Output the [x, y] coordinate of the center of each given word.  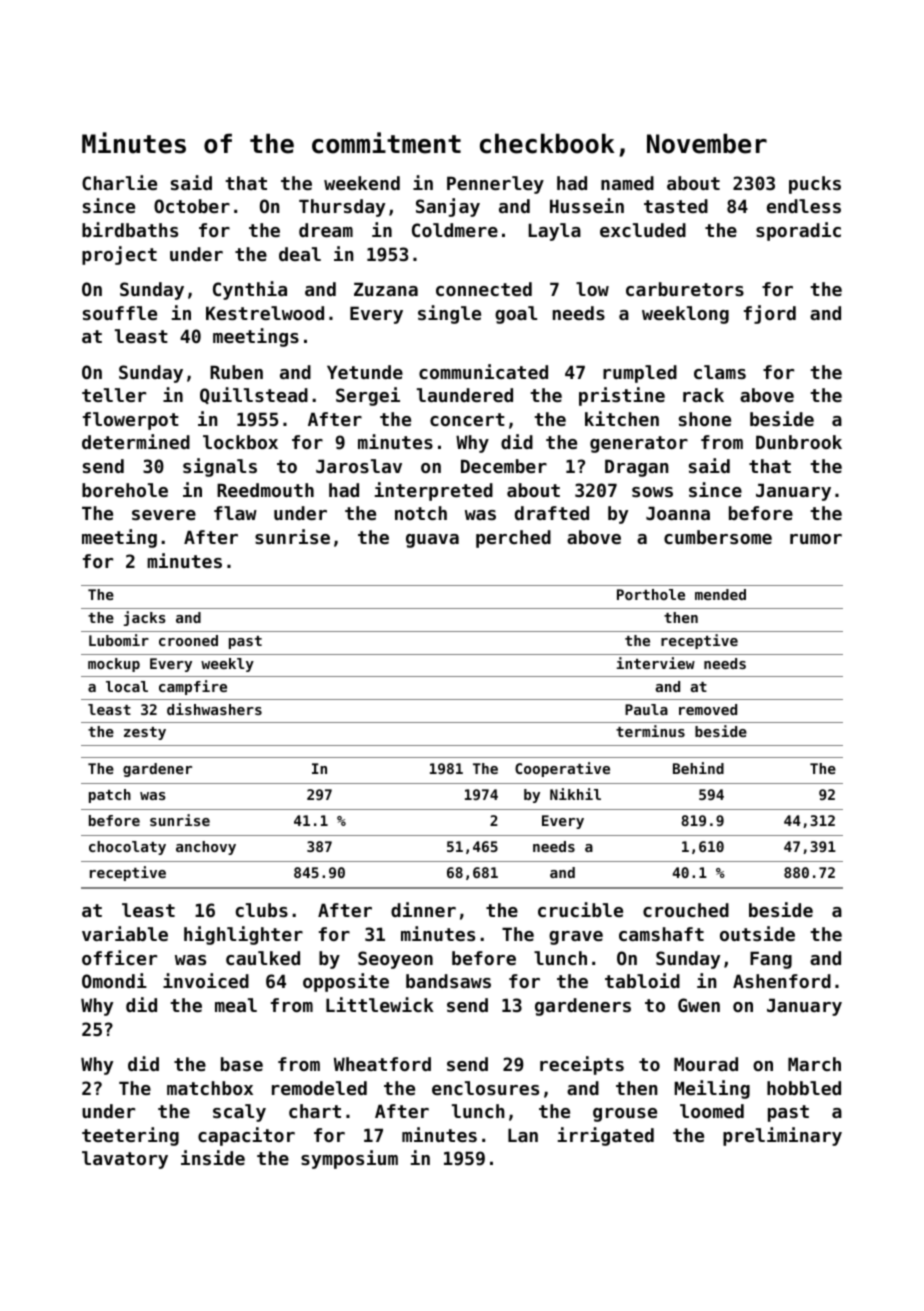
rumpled [640, 374]
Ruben [236, 372]
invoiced [206, 980]
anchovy [206, 848]
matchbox [210, 1088]
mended [720, 594]
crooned [188, 640]
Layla [554, 232]
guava [432, 541]
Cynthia [250, 290]
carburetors [685, 289]
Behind [698, 768]
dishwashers [214, 709]
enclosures [485, 1088]
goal [516, 315]
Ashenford [782, 981]
